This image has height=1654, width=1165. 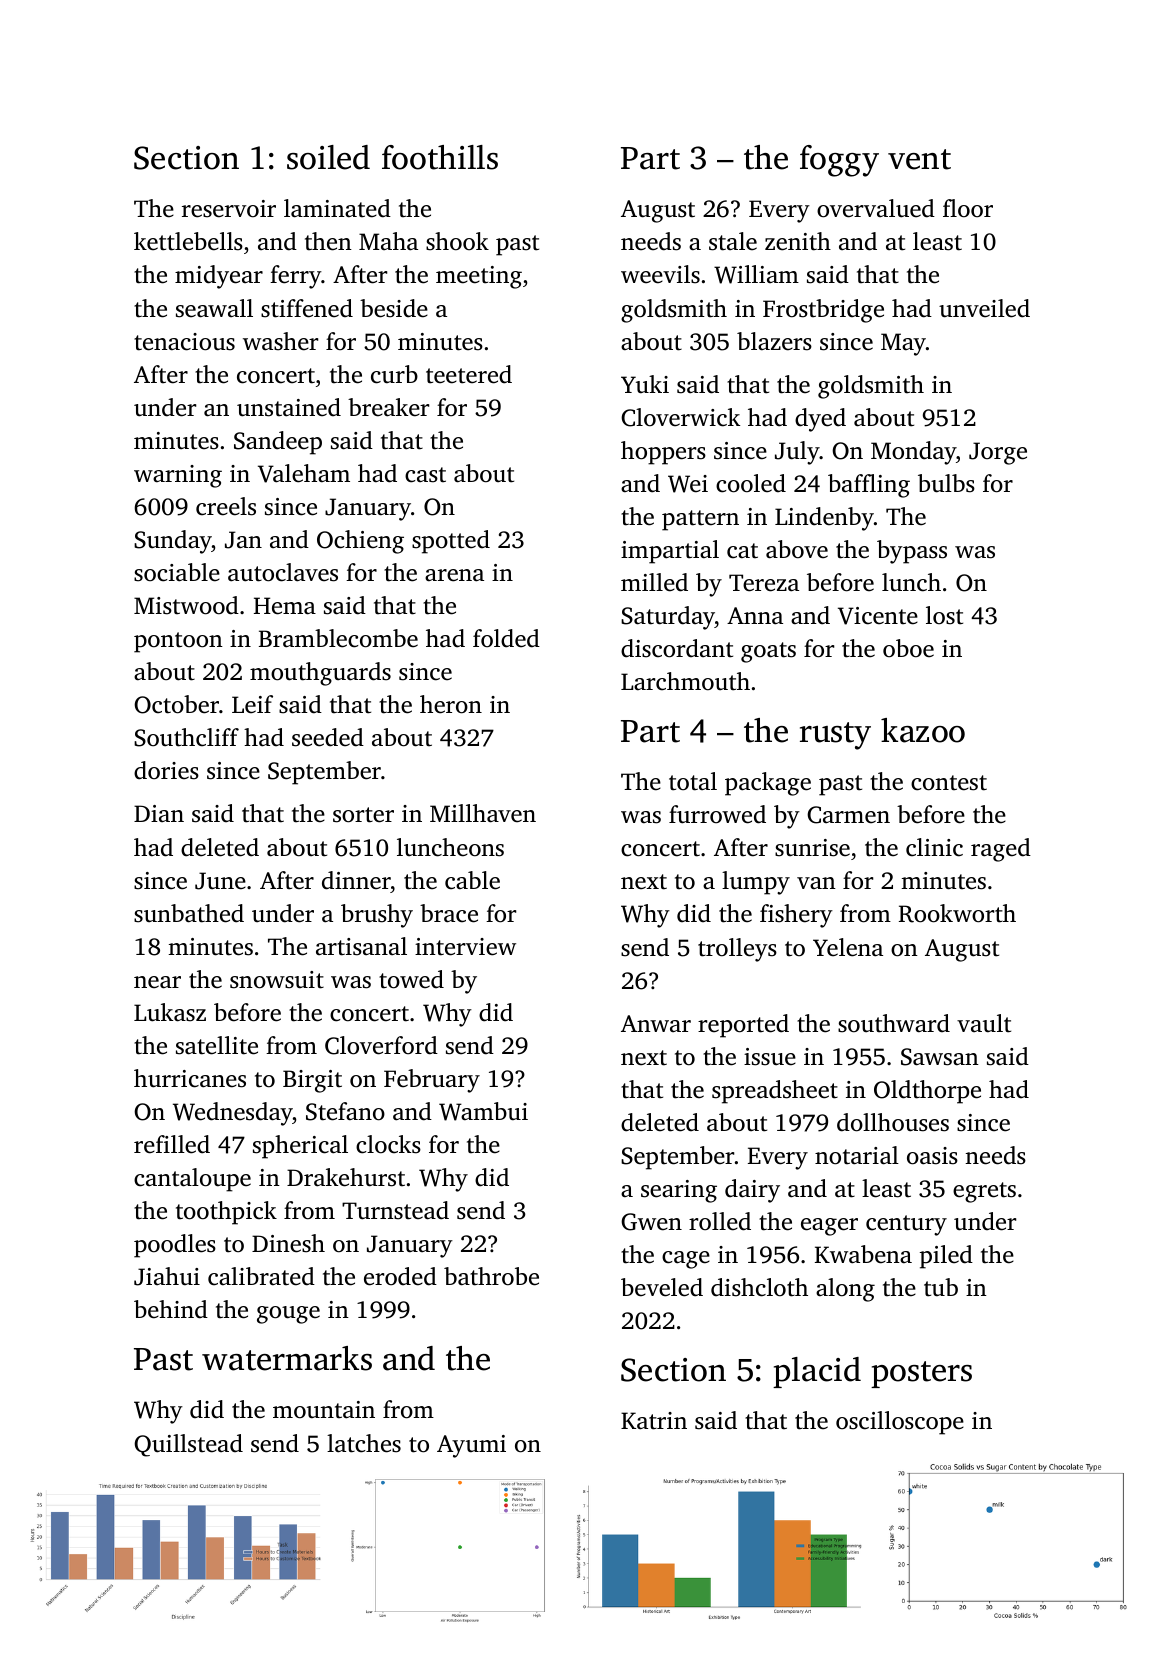 I want to click on foggy, so click(x=839, y=161).
